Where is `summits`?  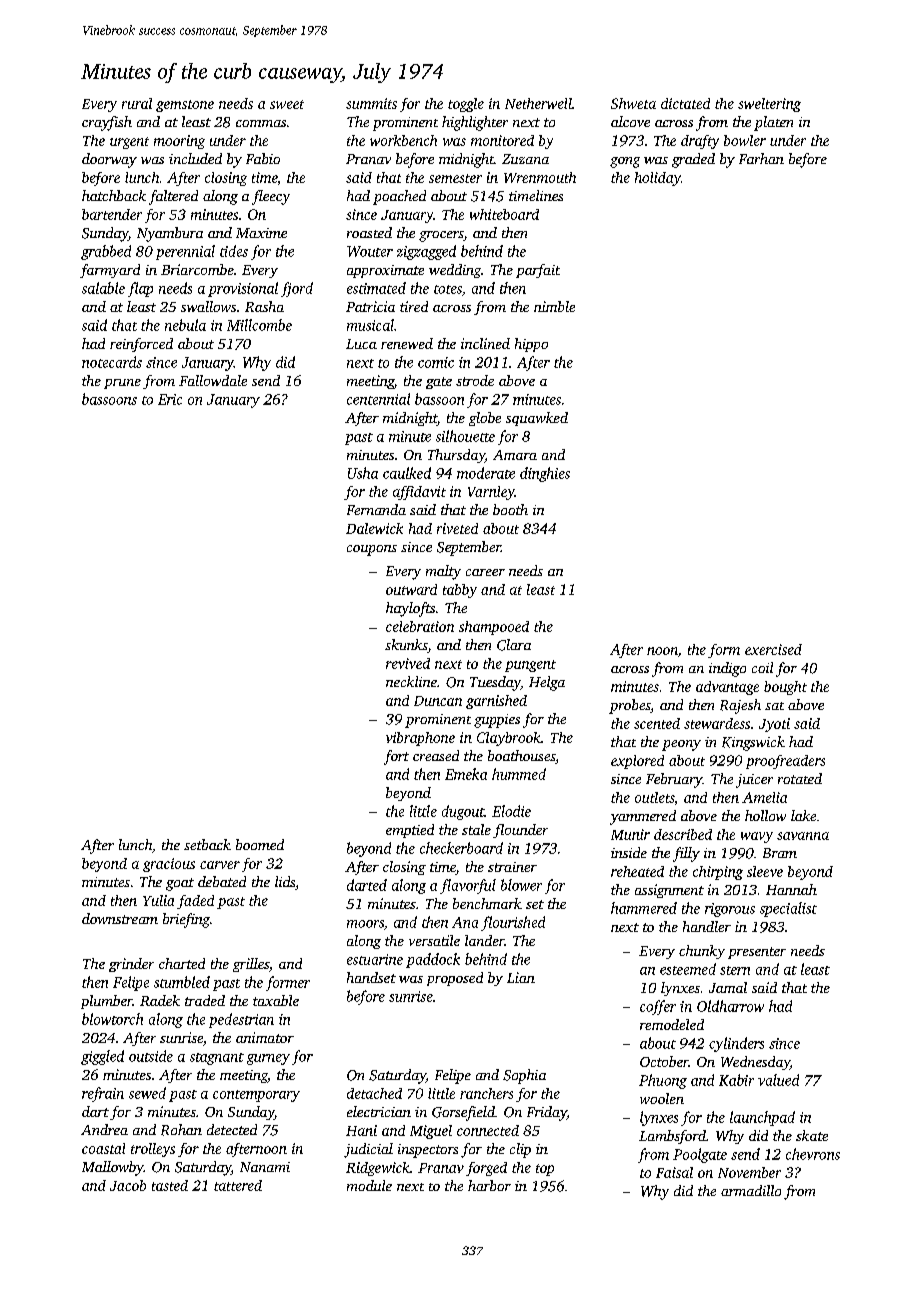 summits is located at coordinates (371, 103).
